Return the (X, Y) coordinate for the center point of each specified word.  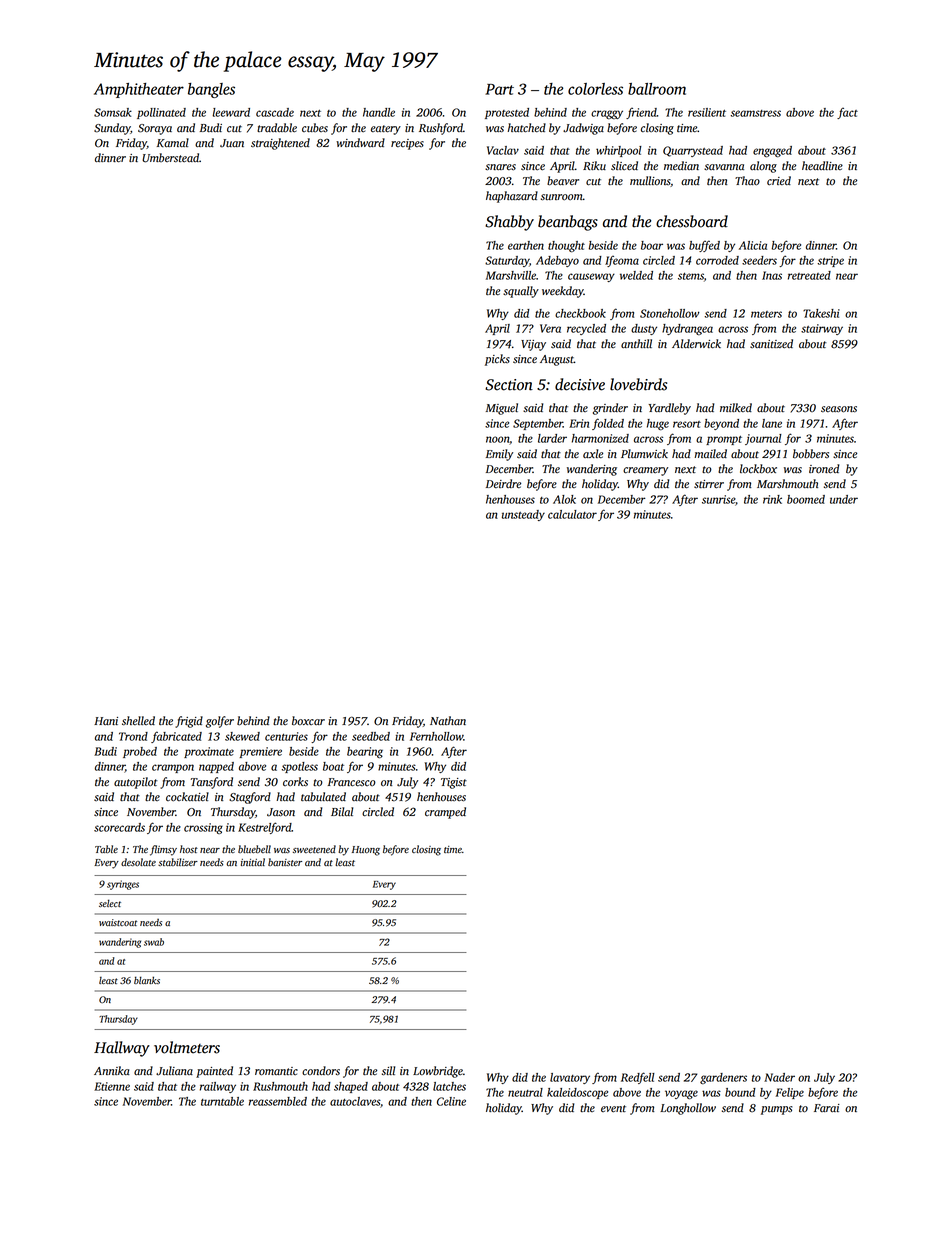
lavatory (570, 1078)
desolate (138, 862)
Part (499, 89)
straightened (280, 144)
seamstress (755, 113)
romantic (276, 1071)
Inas (772, 275)
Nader (779, 1077)
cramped (445, 813)
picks (497, 360)
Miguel (502, 409)
